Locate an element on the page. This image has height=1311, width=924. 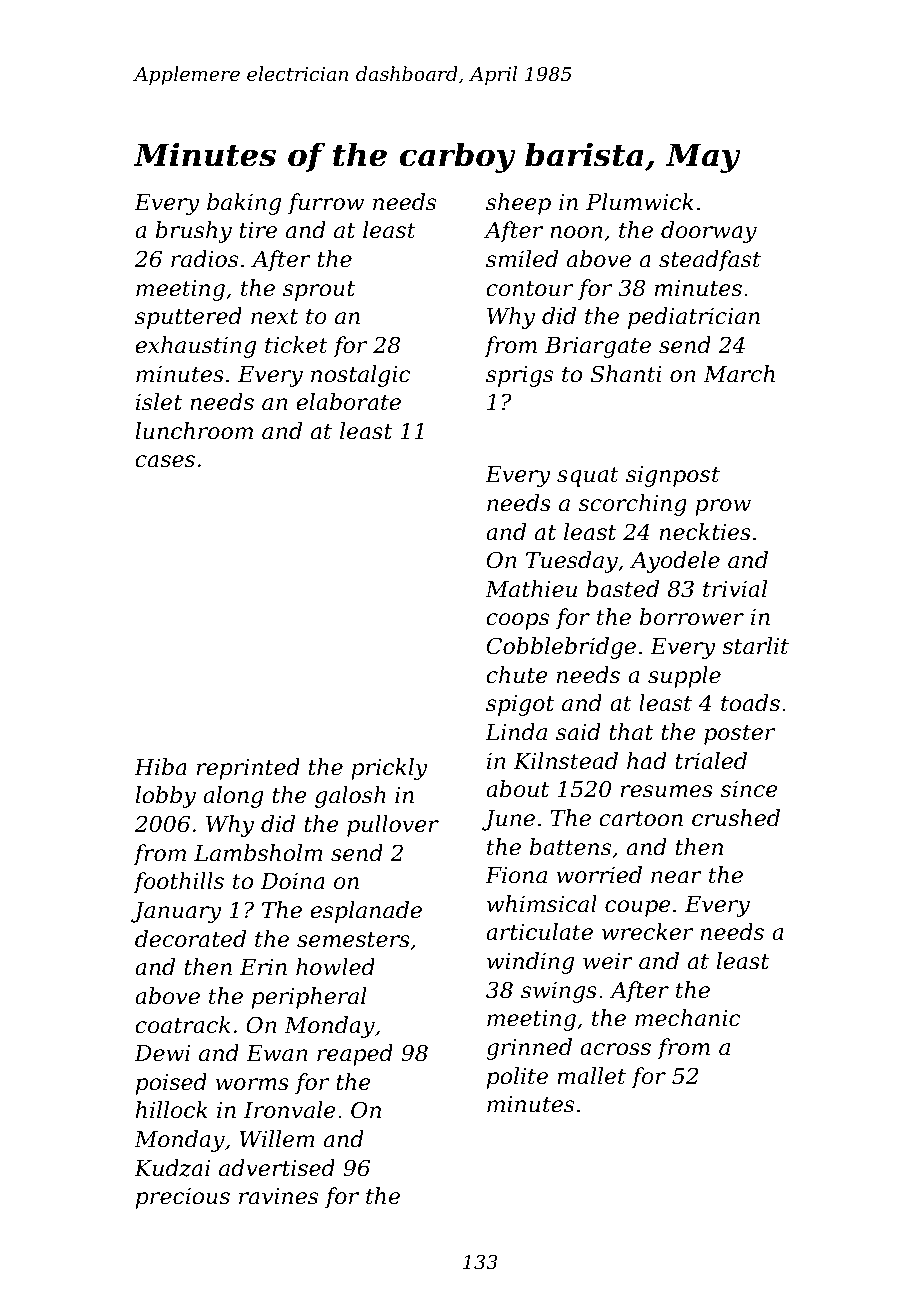
Mathieu is located at coordinates (531, 589).
